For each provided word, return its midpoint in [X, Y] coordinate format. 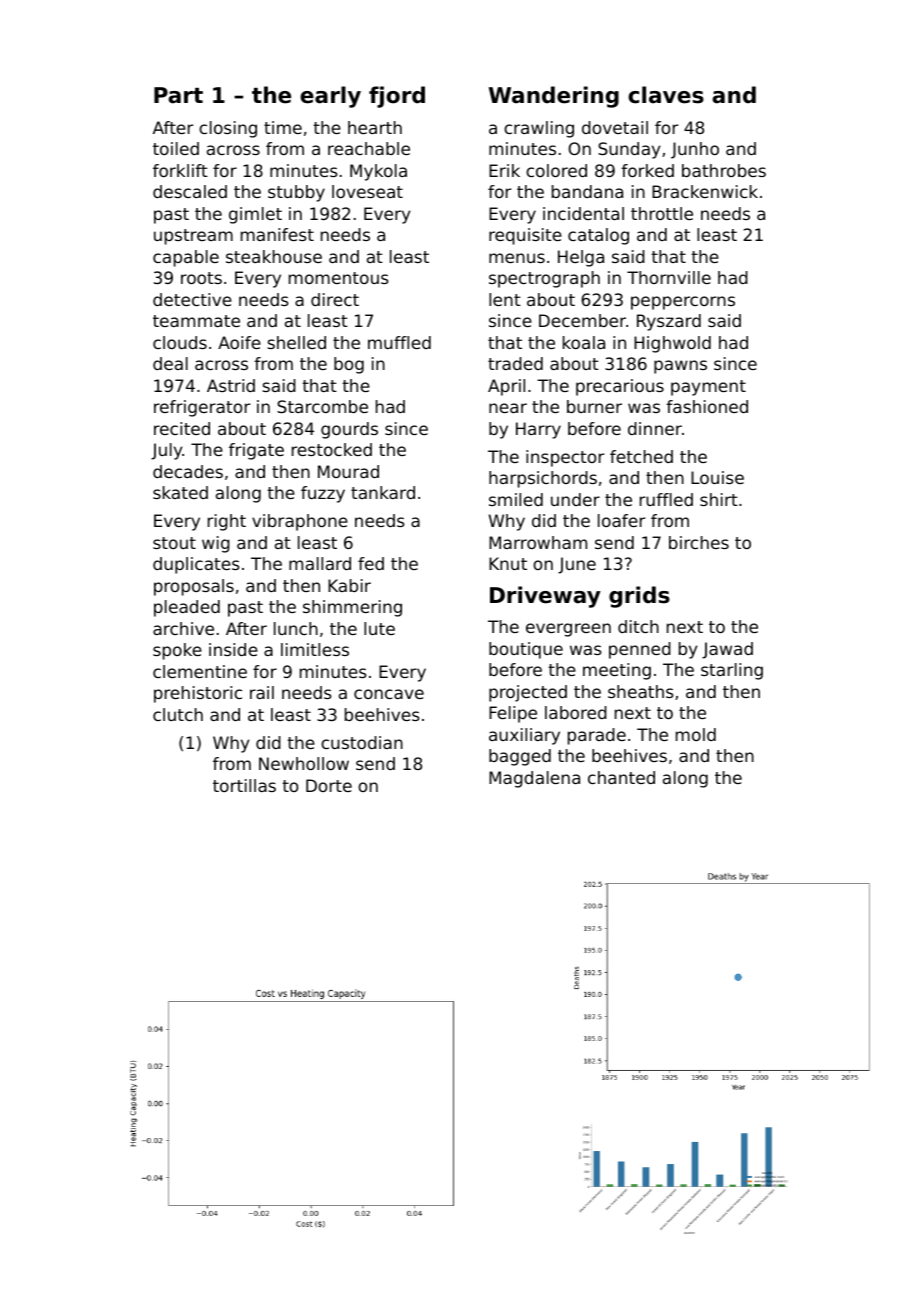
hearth [375, 127]
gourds [349, 430]
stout [174, 543]
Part [178, 95]
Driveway [545, 597]
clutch [178, 714]
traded [515, 363]
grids [639, 597]
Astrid [231, 385]
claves [666, 95]
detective [192, 299]
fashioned [707, 406]
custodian [362, 742]
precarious [620, 387]
